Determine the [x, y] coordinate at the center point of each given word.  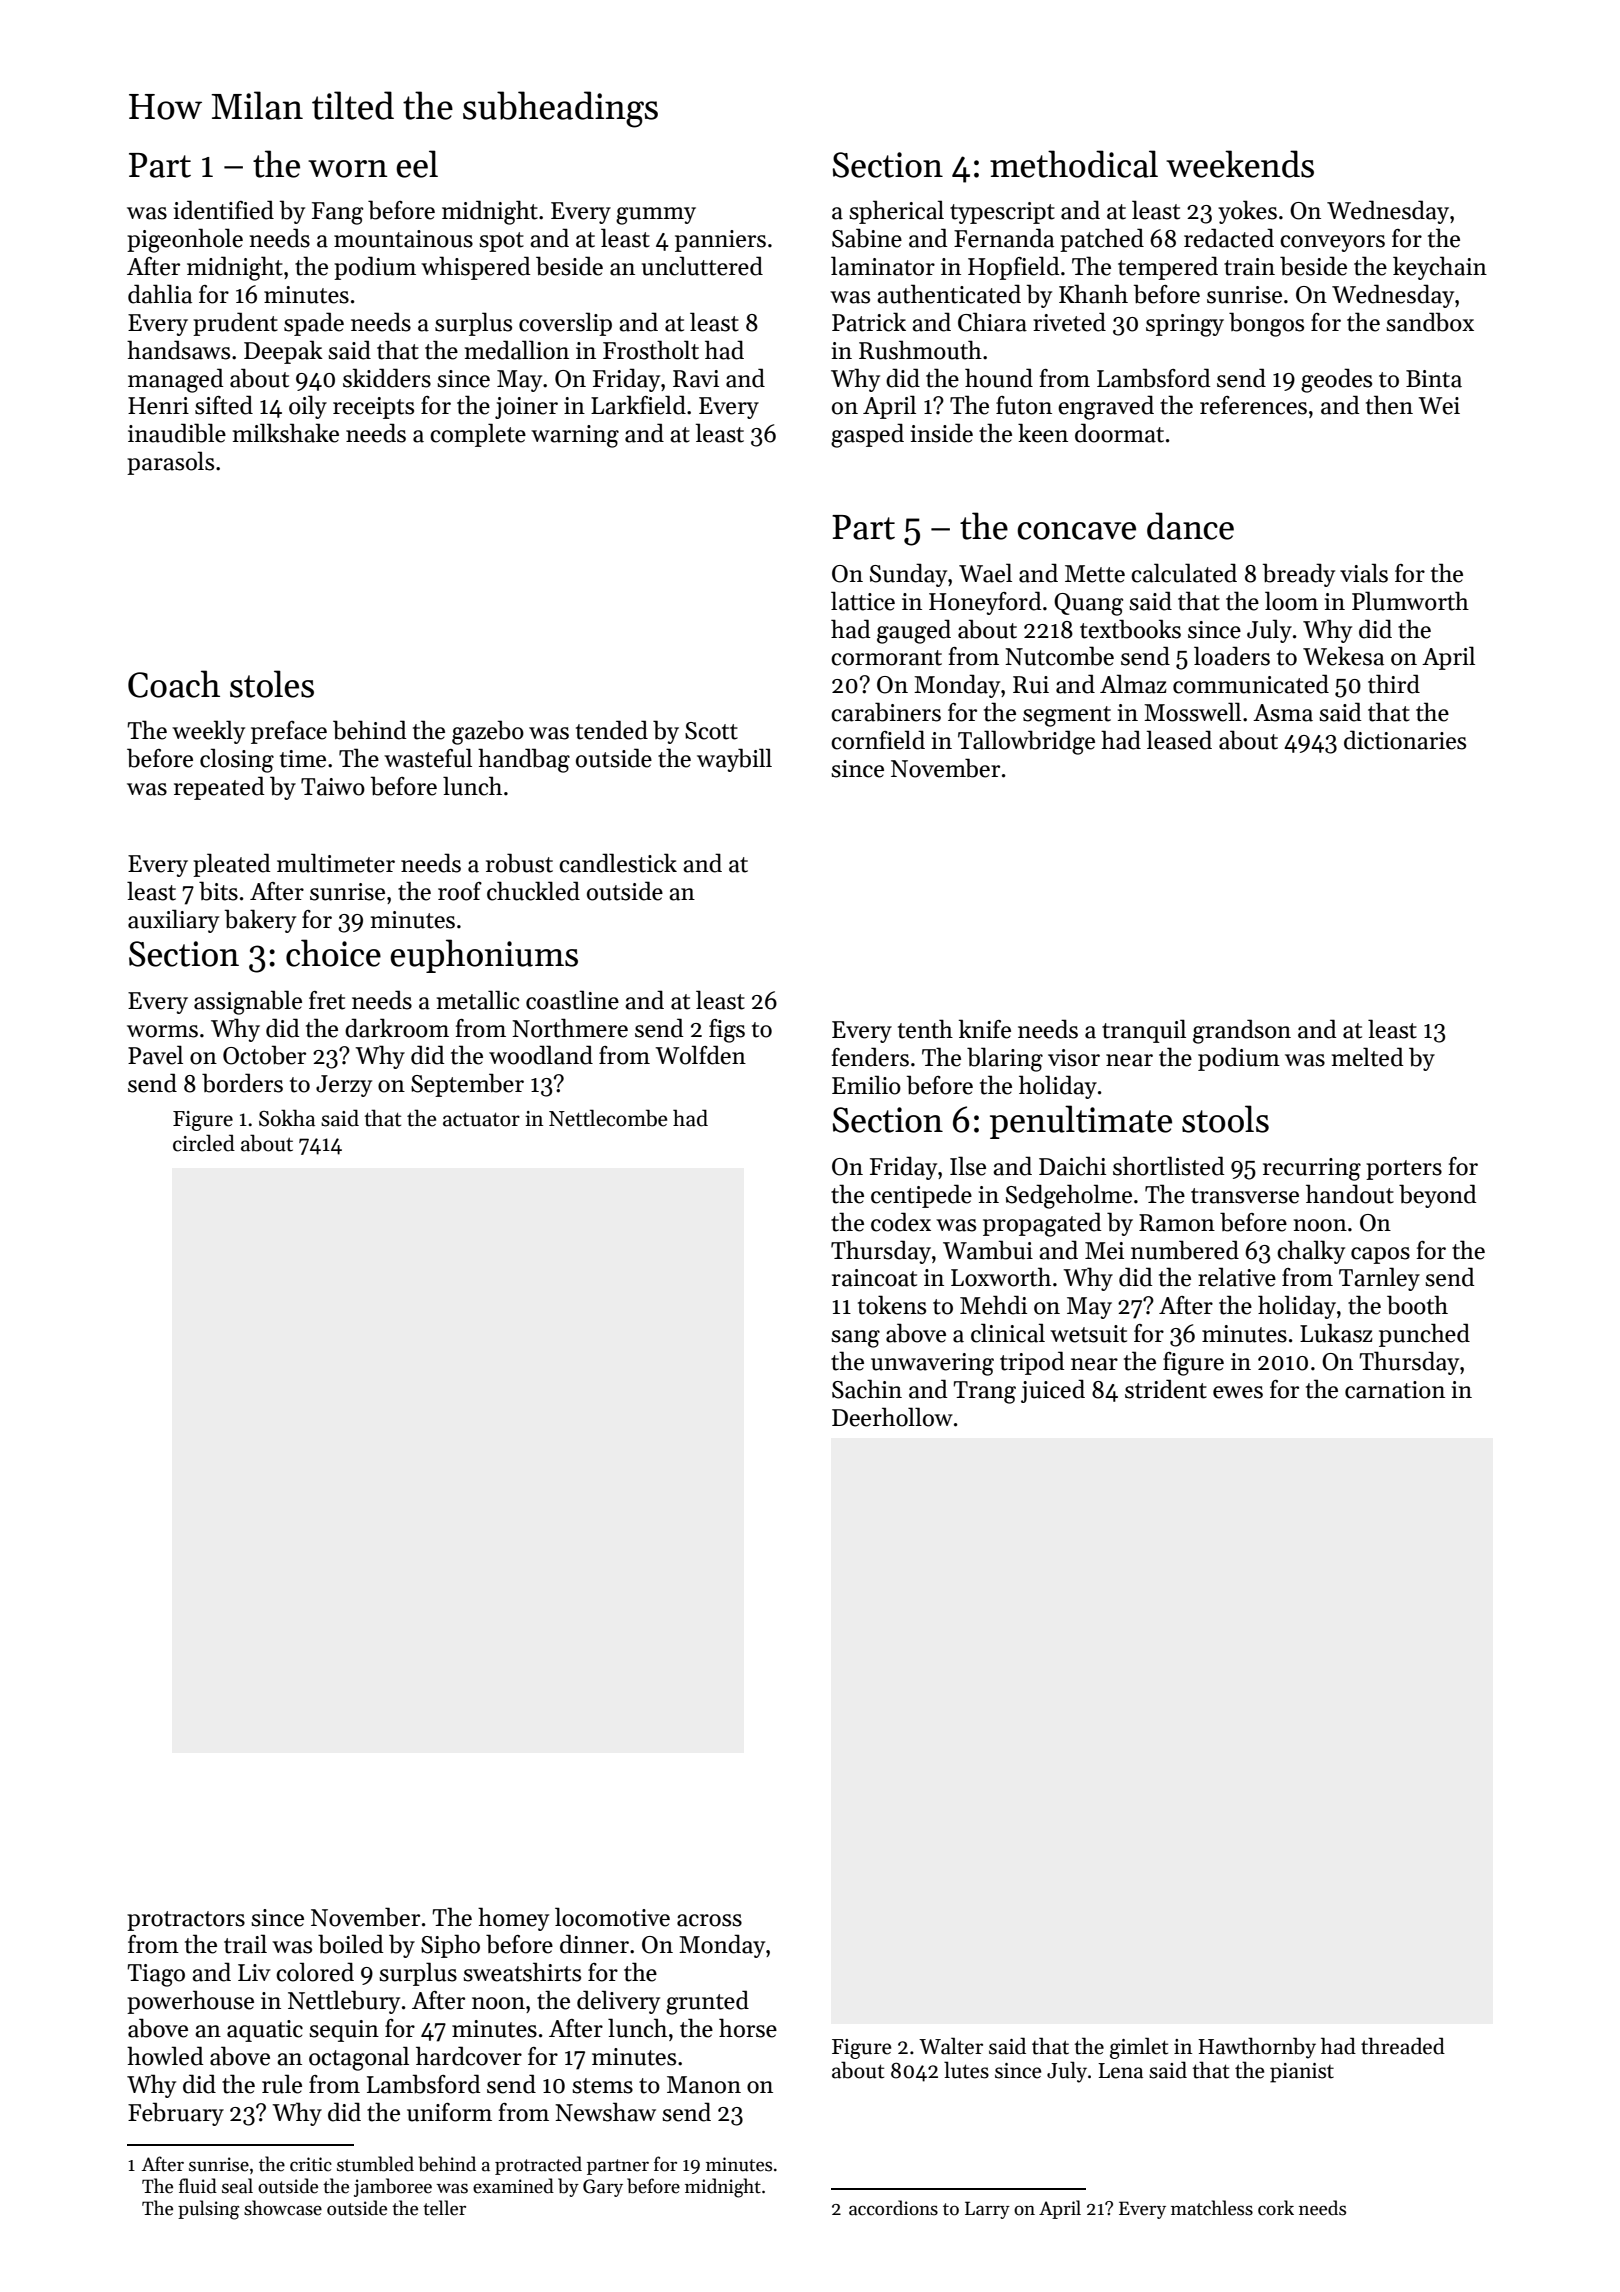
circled [204, 1143]
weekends [1240, 164]
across [709, 1920]
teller [444, 2208]
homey [513, 1919]
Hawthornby [1257, 2048]
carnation [1395, 1390]
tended [612, 730]
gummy [656, 216]
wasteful [428, 758]
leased [1179, 740]
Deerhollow [892, 1417]
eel [417, 164]
